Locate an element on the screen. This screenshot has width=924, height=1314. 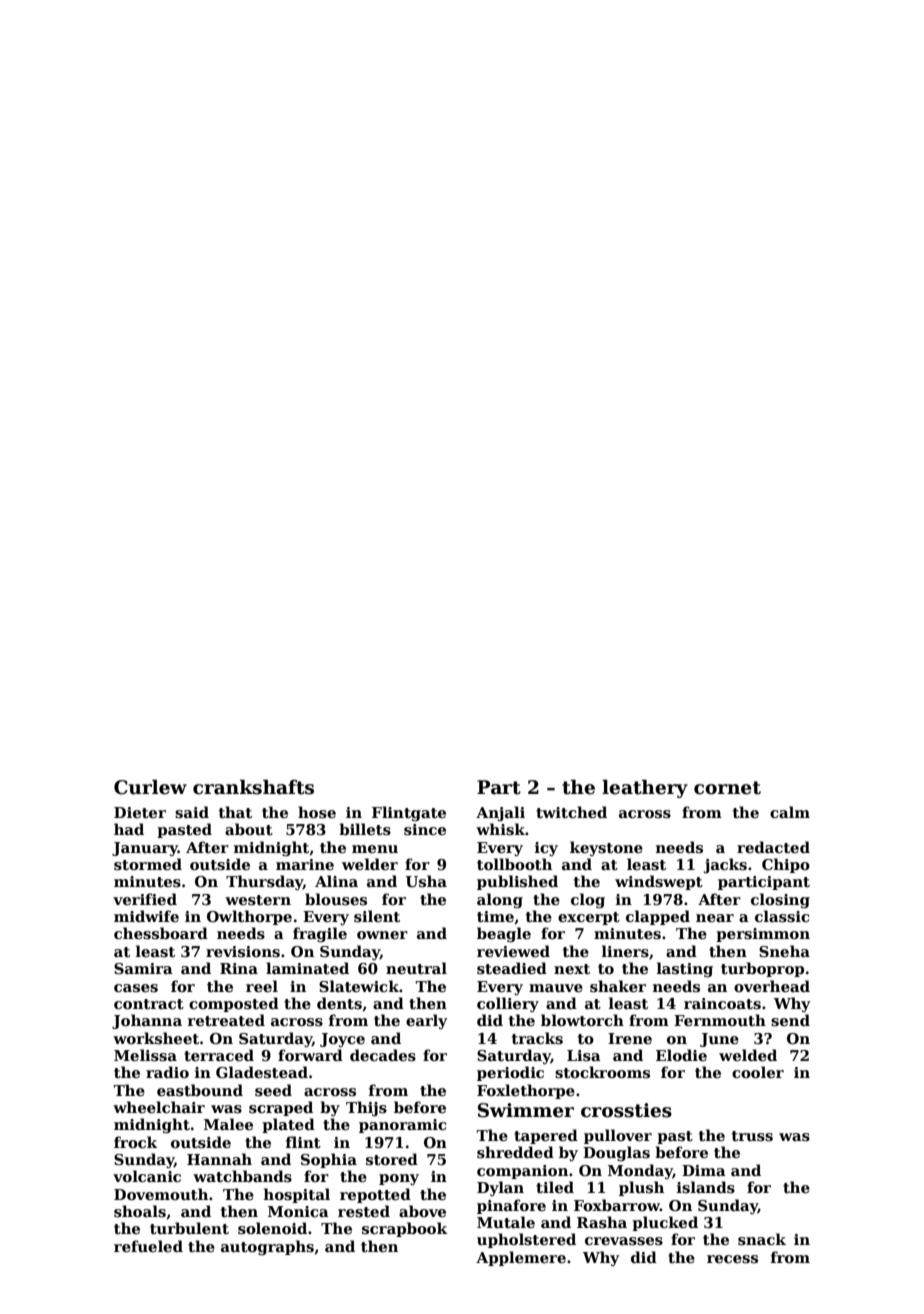
shoals is located at coordinates (140, 1211).
